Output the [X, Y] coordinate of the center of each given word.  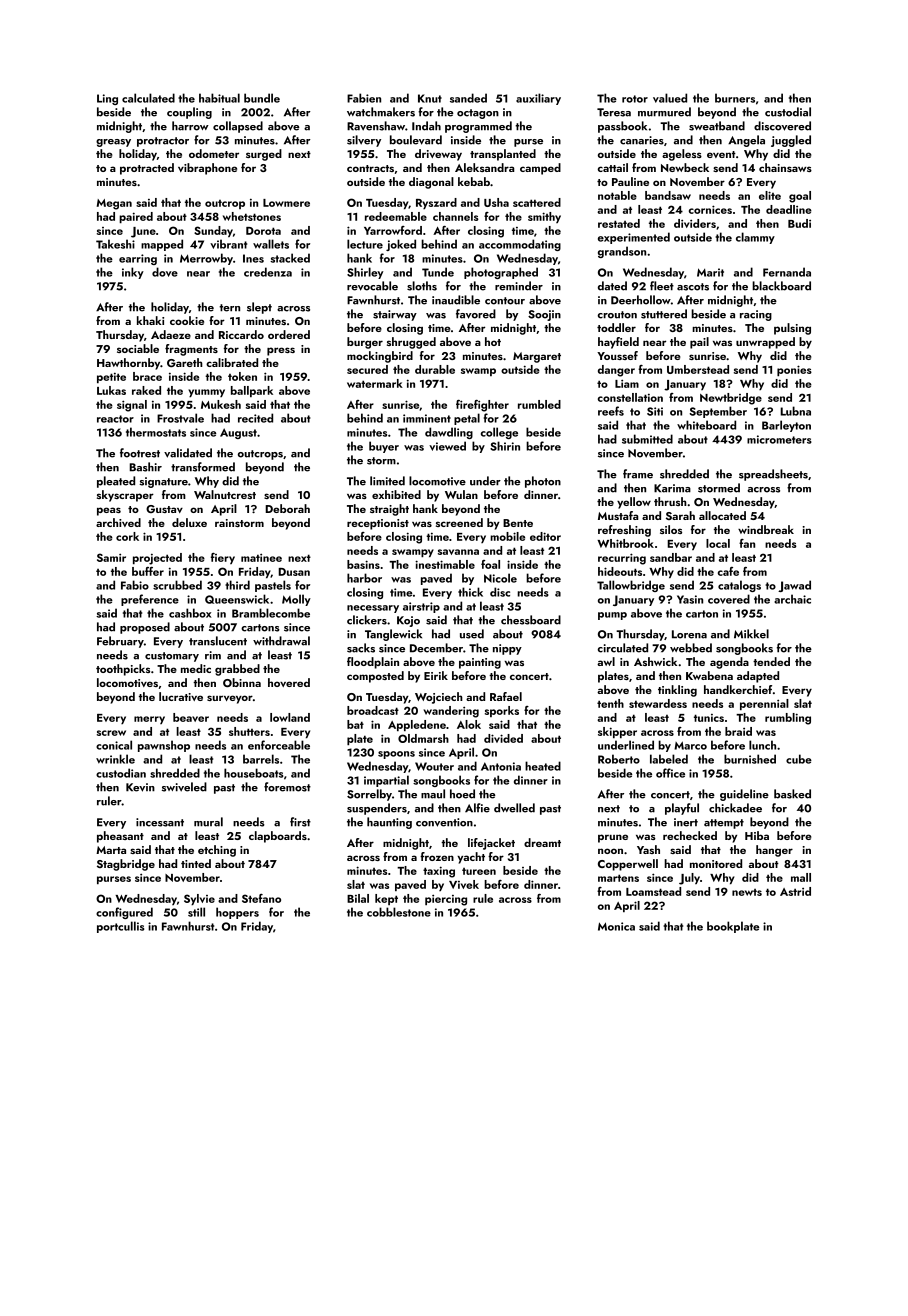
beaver [191, 717]
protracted [147, 169]
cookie [187, 320]
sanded [468, 98]
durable [435, 369]
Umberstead [698, 369]
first [300, 822]
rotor [635, 99]
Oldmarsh [423, 738]
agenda [729, 663]
